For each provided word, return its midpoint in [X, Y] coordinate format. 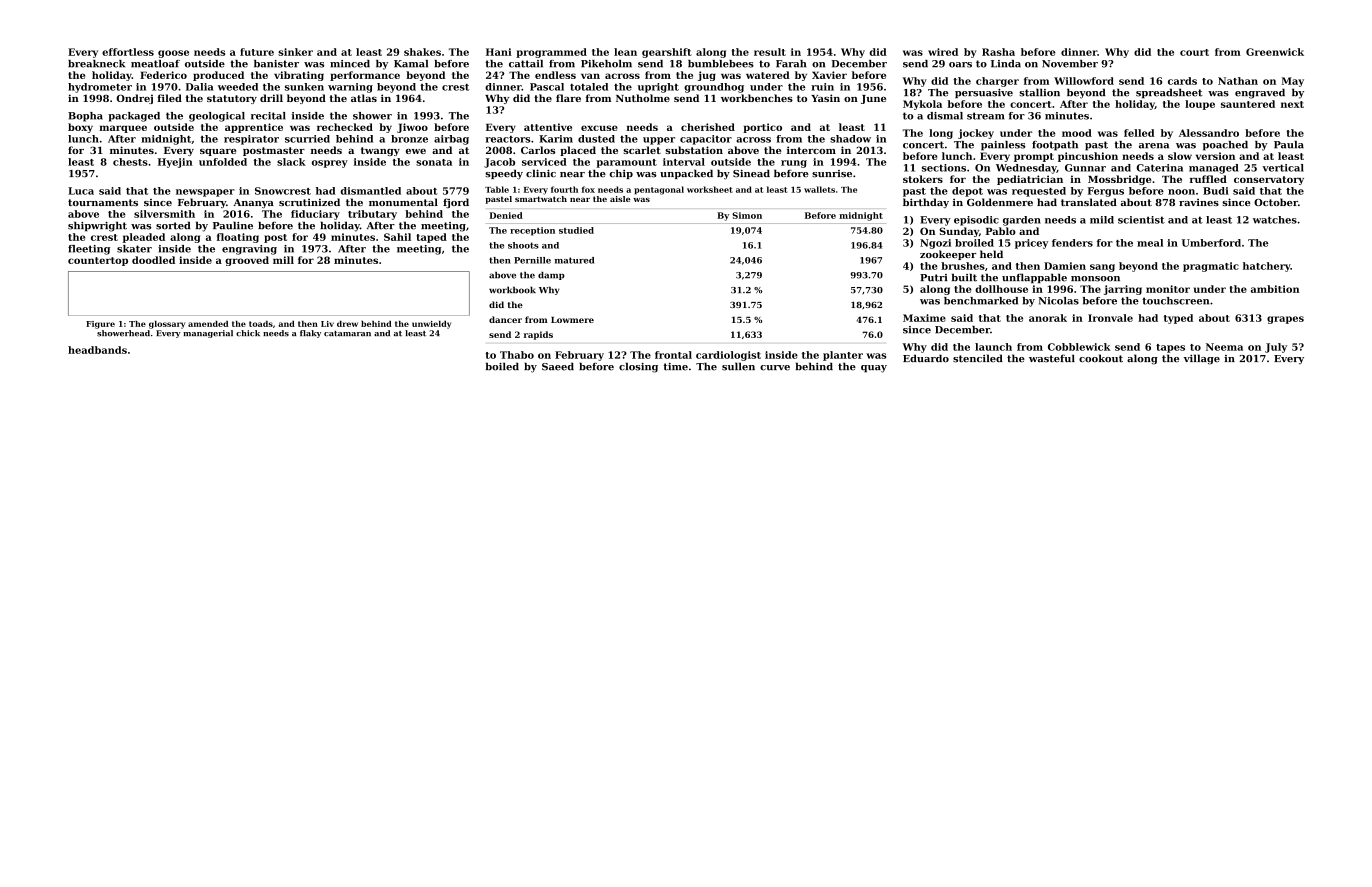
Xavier [829, 75]
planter [843, 356]
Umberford [1211, 243]
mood [1077, 133]
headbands [97, 350]
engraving [249, 250]
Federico [163, 75]
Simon [747, 215]
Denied [506, 215]
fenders [1072, 243]
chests [130, 162]
